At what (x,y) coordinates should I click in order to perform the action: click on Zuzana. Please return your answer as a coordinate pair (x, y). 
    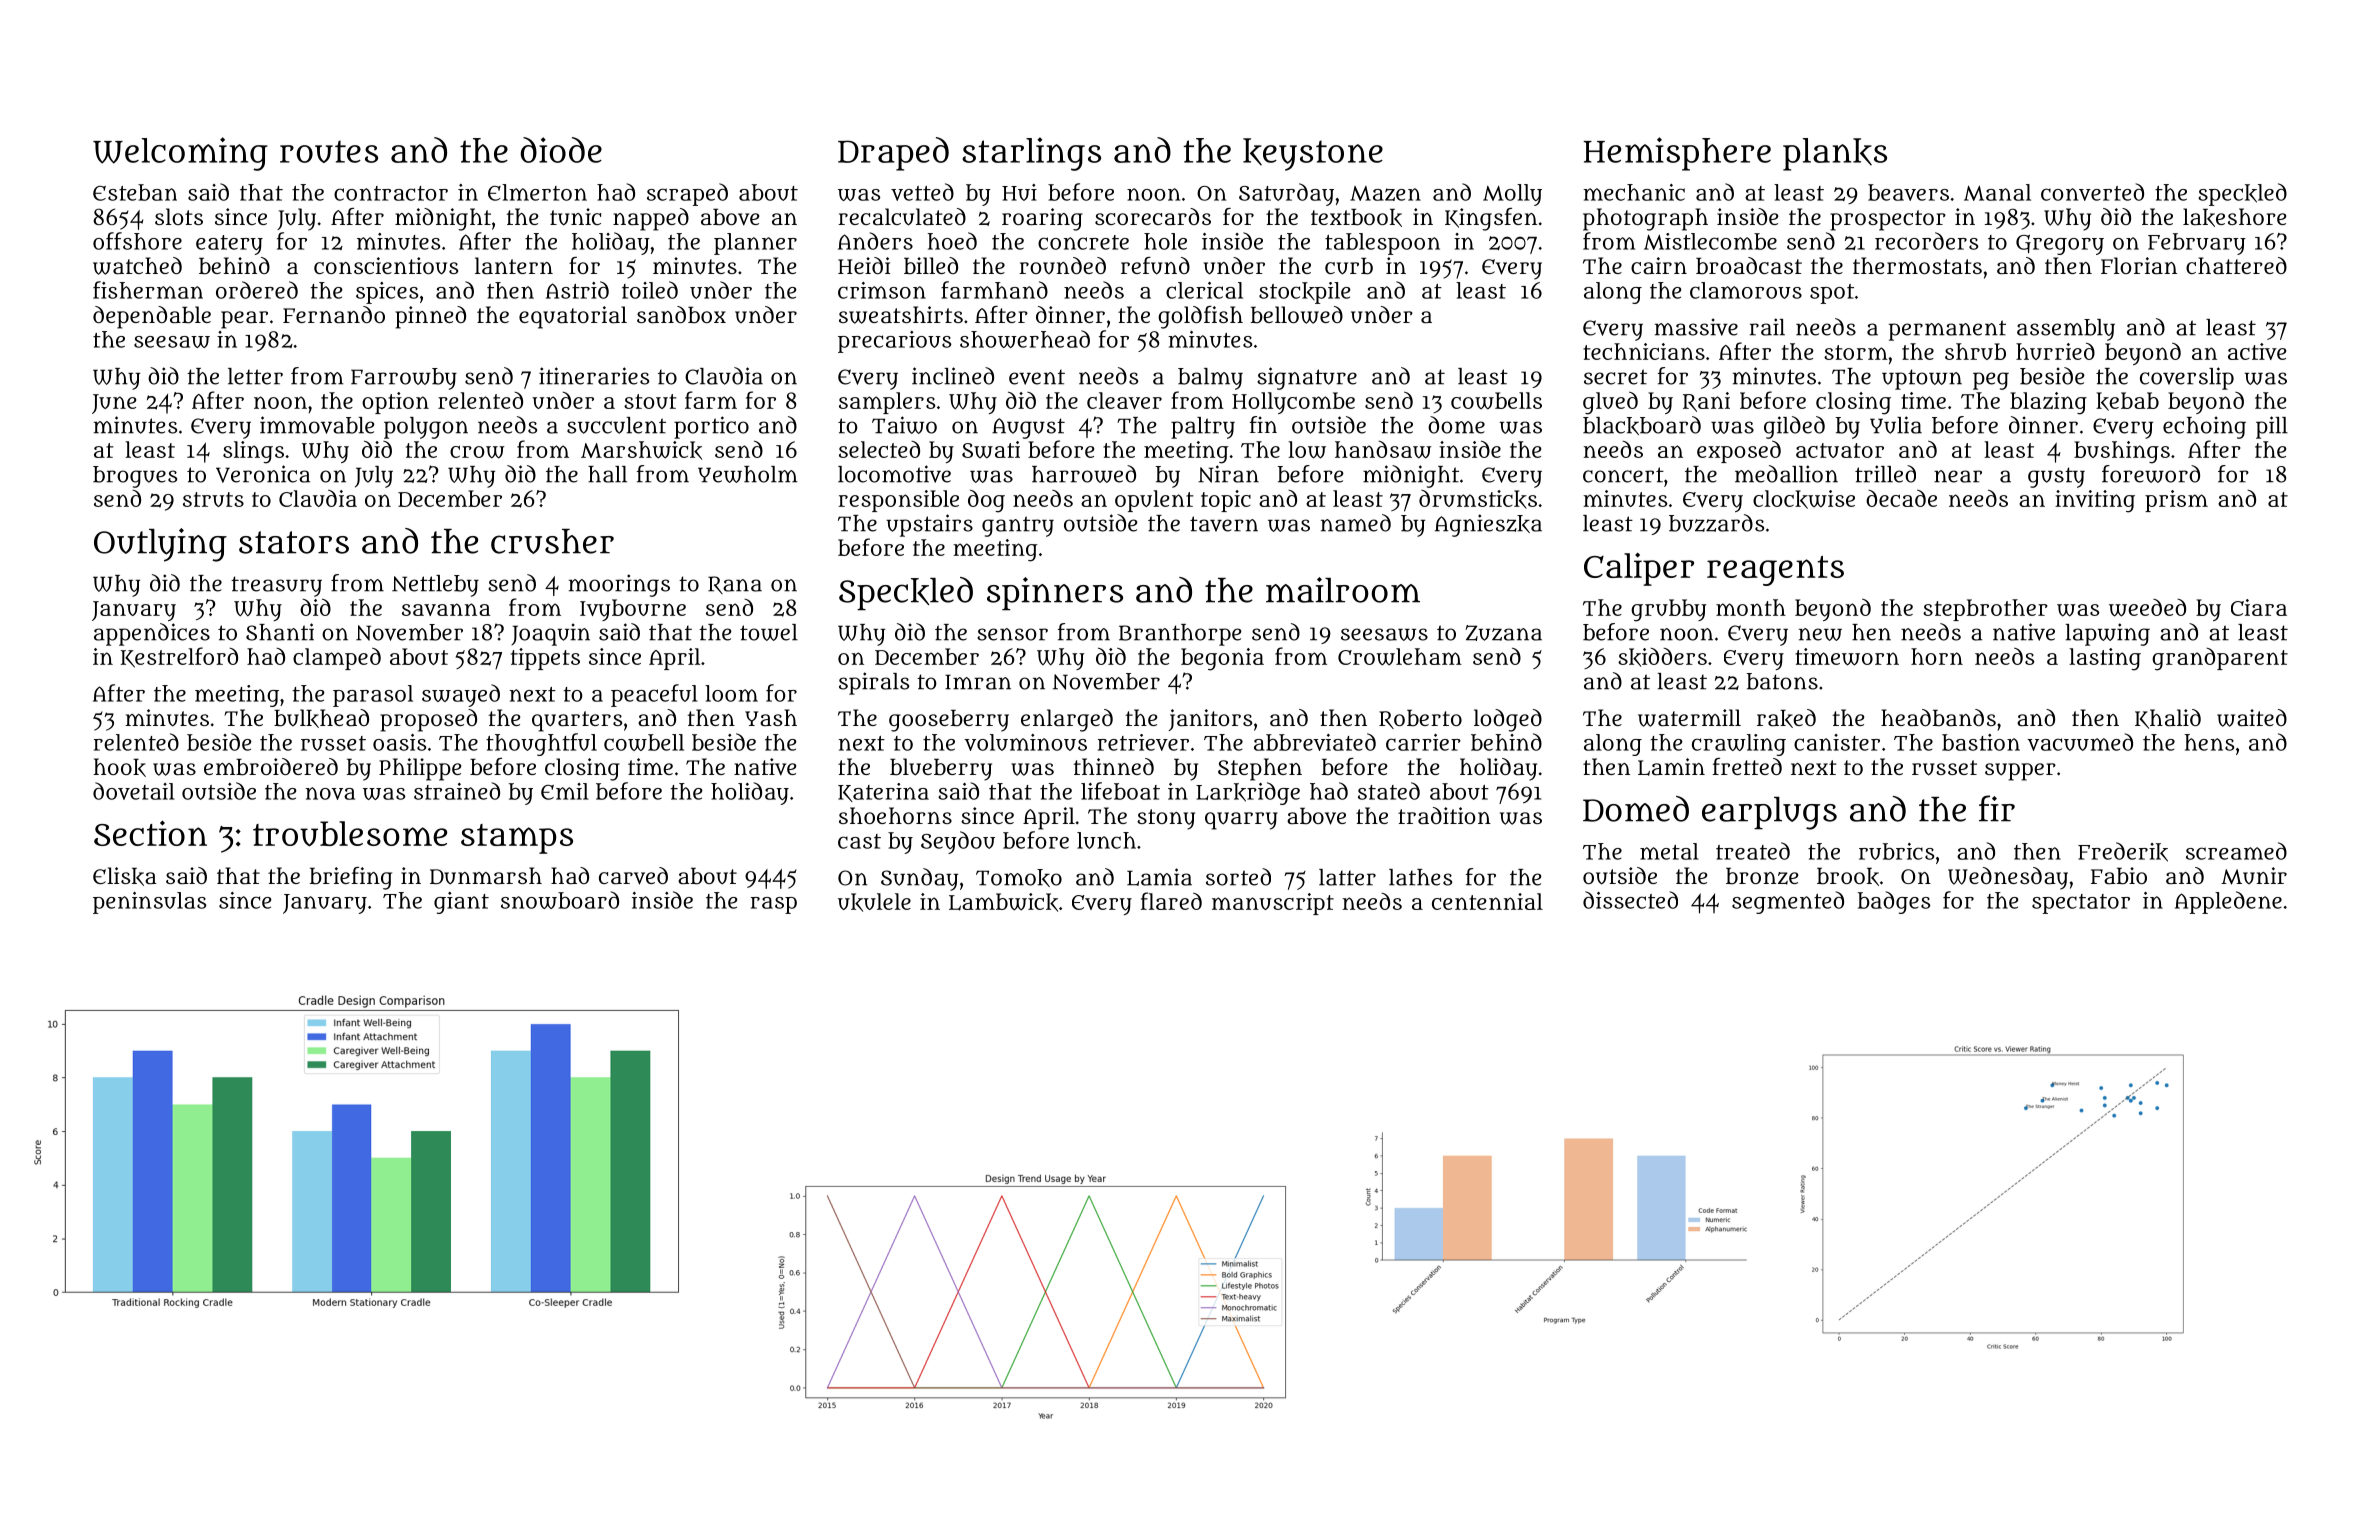
    Looking at the image, I should click on (1503, 633).
